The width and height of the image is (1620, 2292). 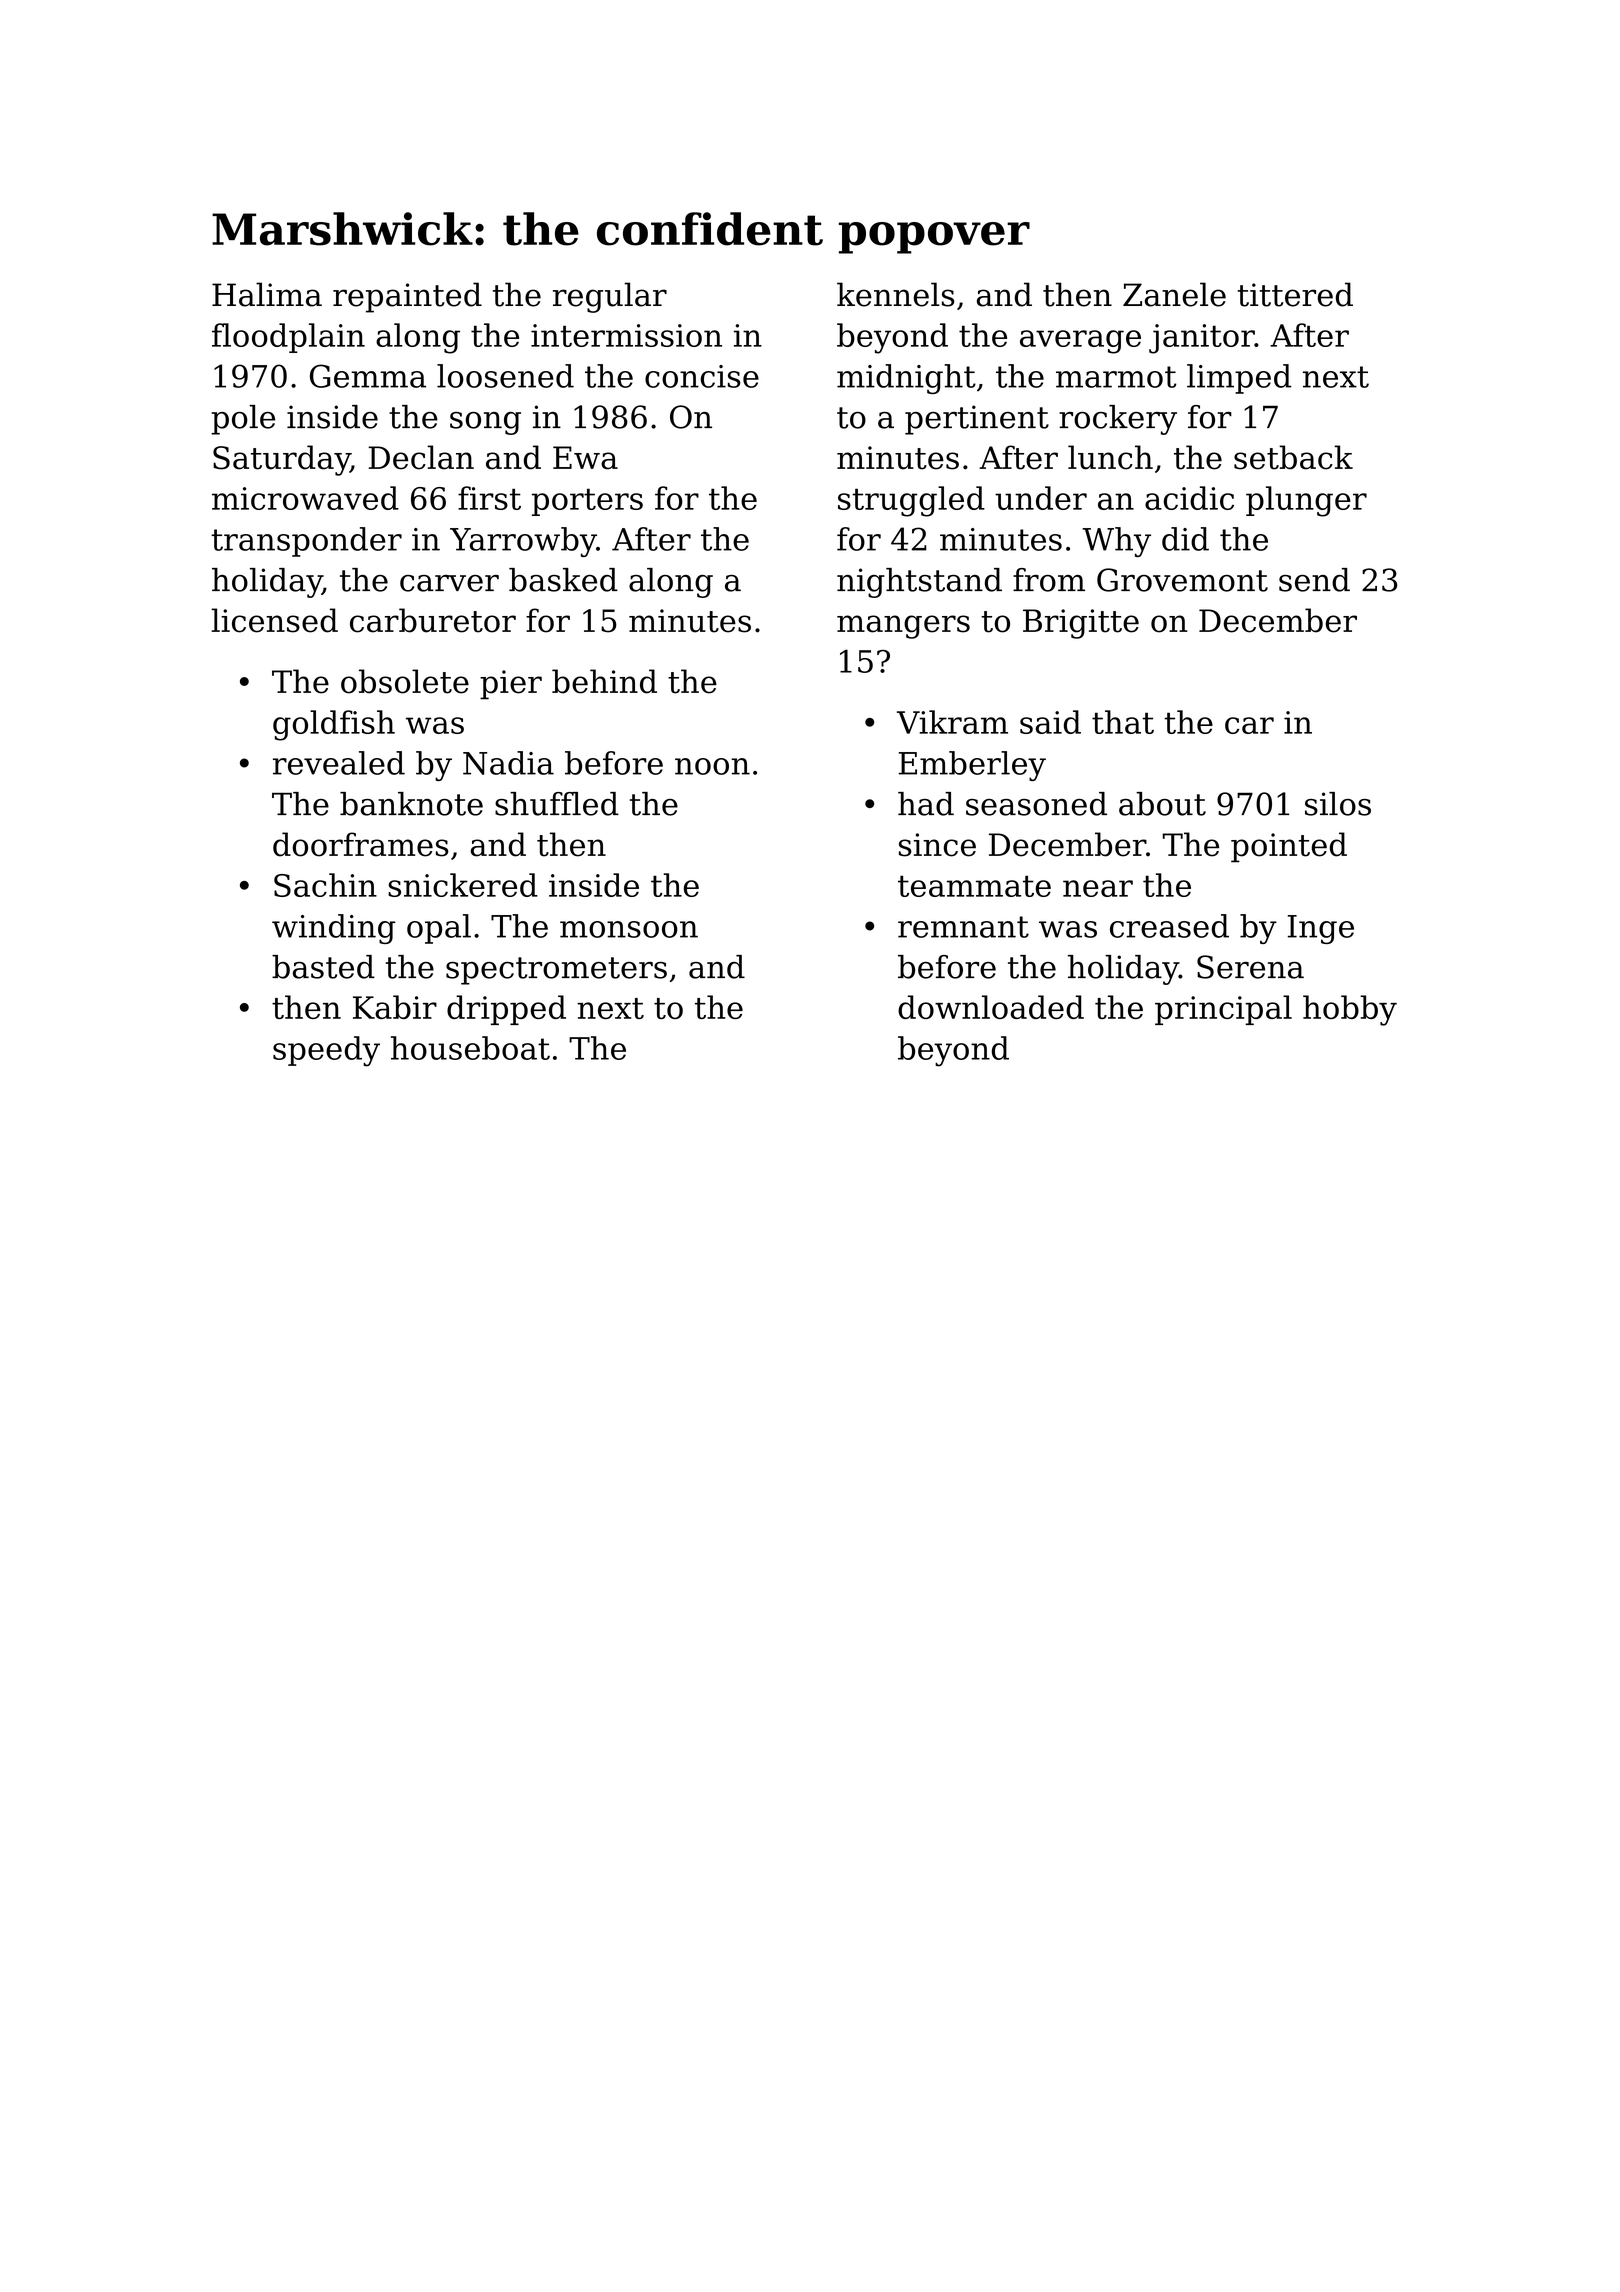 What do you see at coordinates (610, 297) in the image?
I see `regular` at bounding box center [610, 297].
